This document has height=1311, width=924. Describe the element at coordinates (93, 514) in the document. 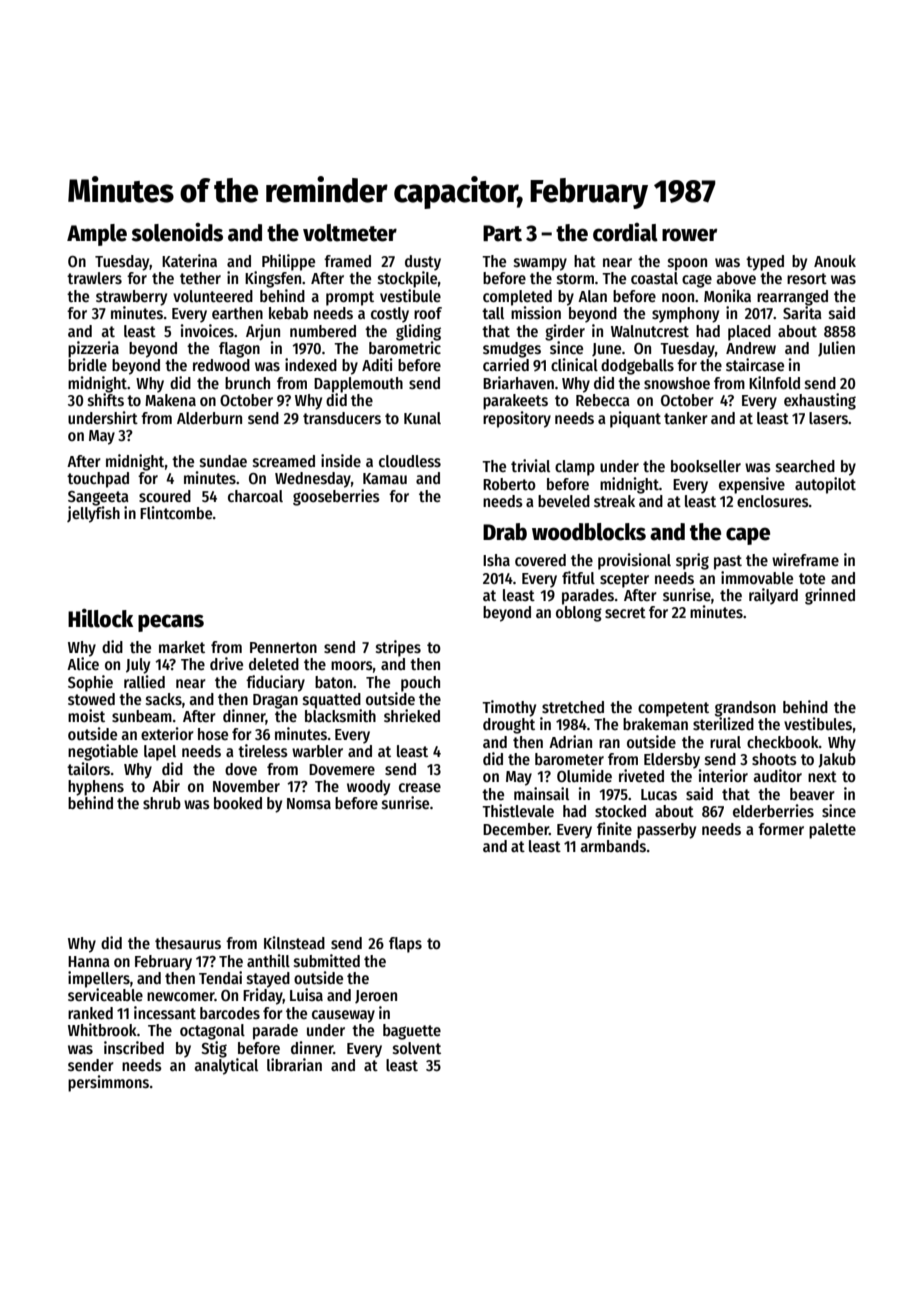

I see `jellyfish` at that location.
